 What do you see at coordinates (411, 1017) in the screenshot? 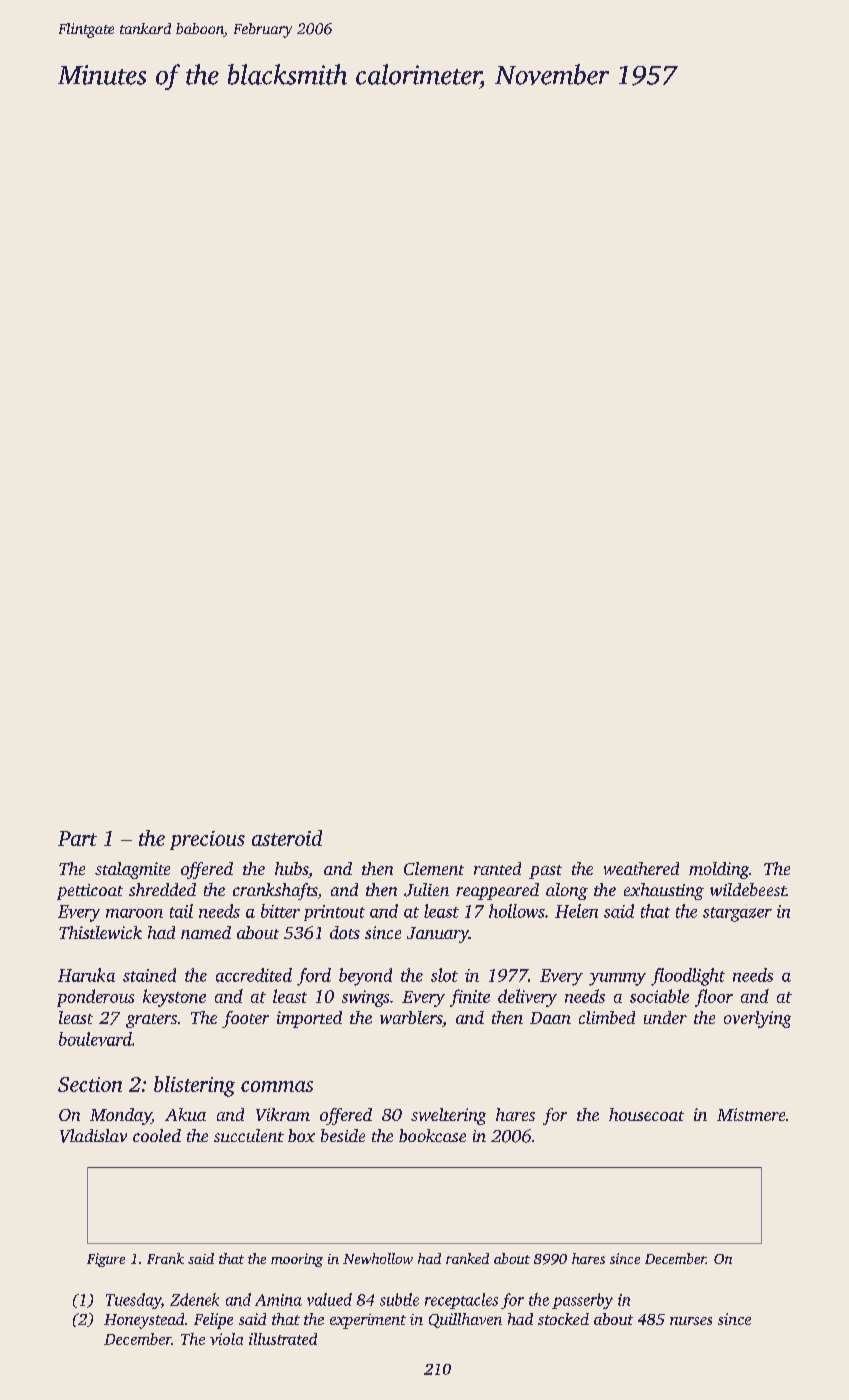
I see `warblers` at bounding box center [411, 1017].
